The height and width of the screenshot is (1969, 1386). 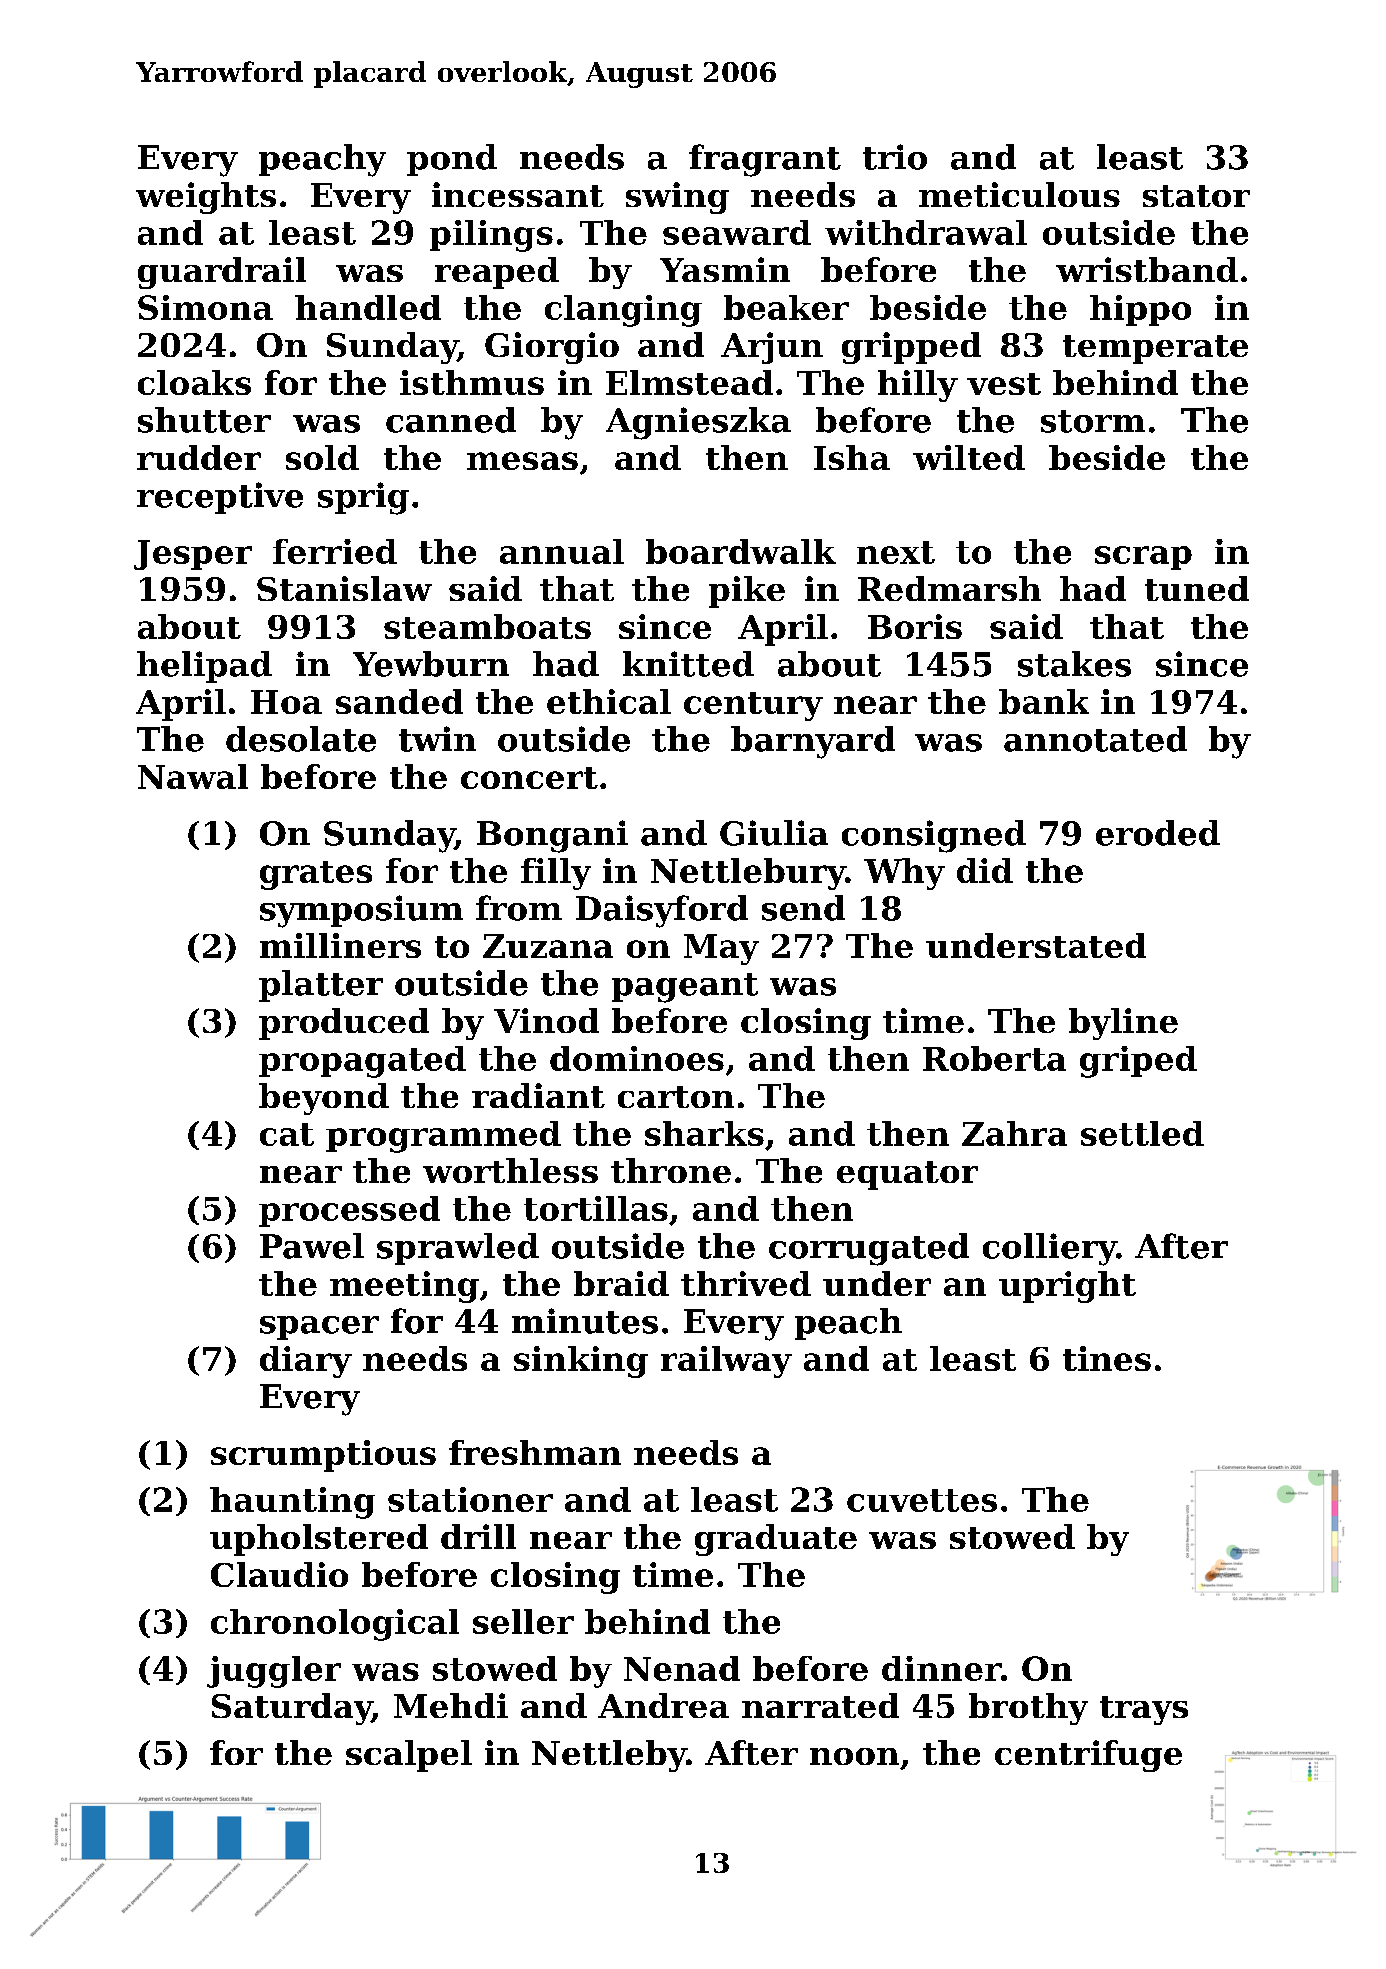 I want to click on pond, so click(x=452, y=160).
